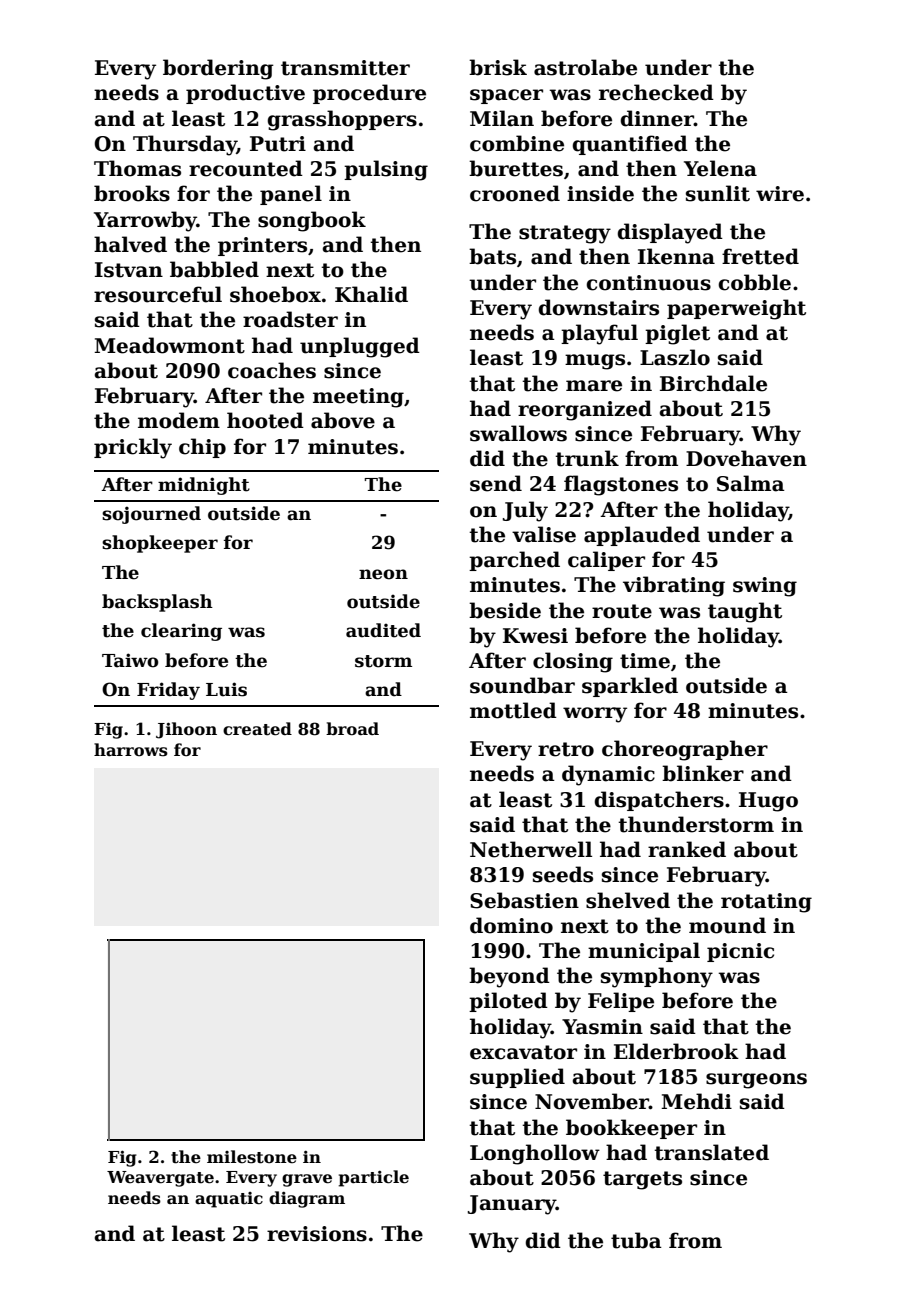 The width and height of the screenshot is (908, 1316). What do you see at coordinates (185, 145) in the screenshot?
I see `Thursday` at bounding box center [185, 145].
